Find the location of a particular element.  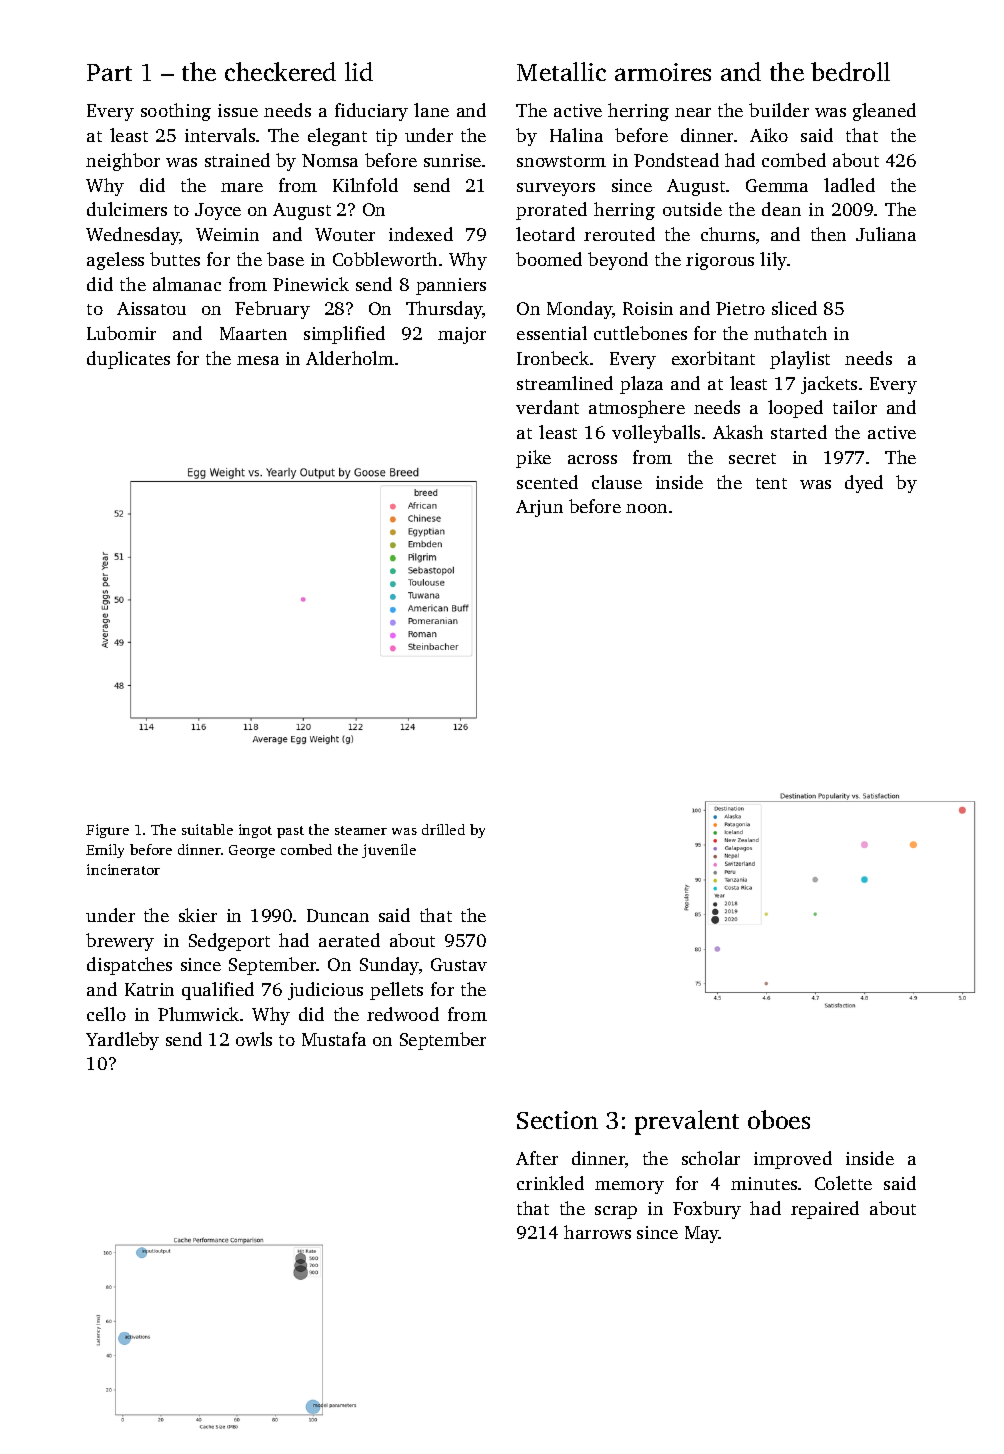

Metallic is located at coordinates (561, 71).
